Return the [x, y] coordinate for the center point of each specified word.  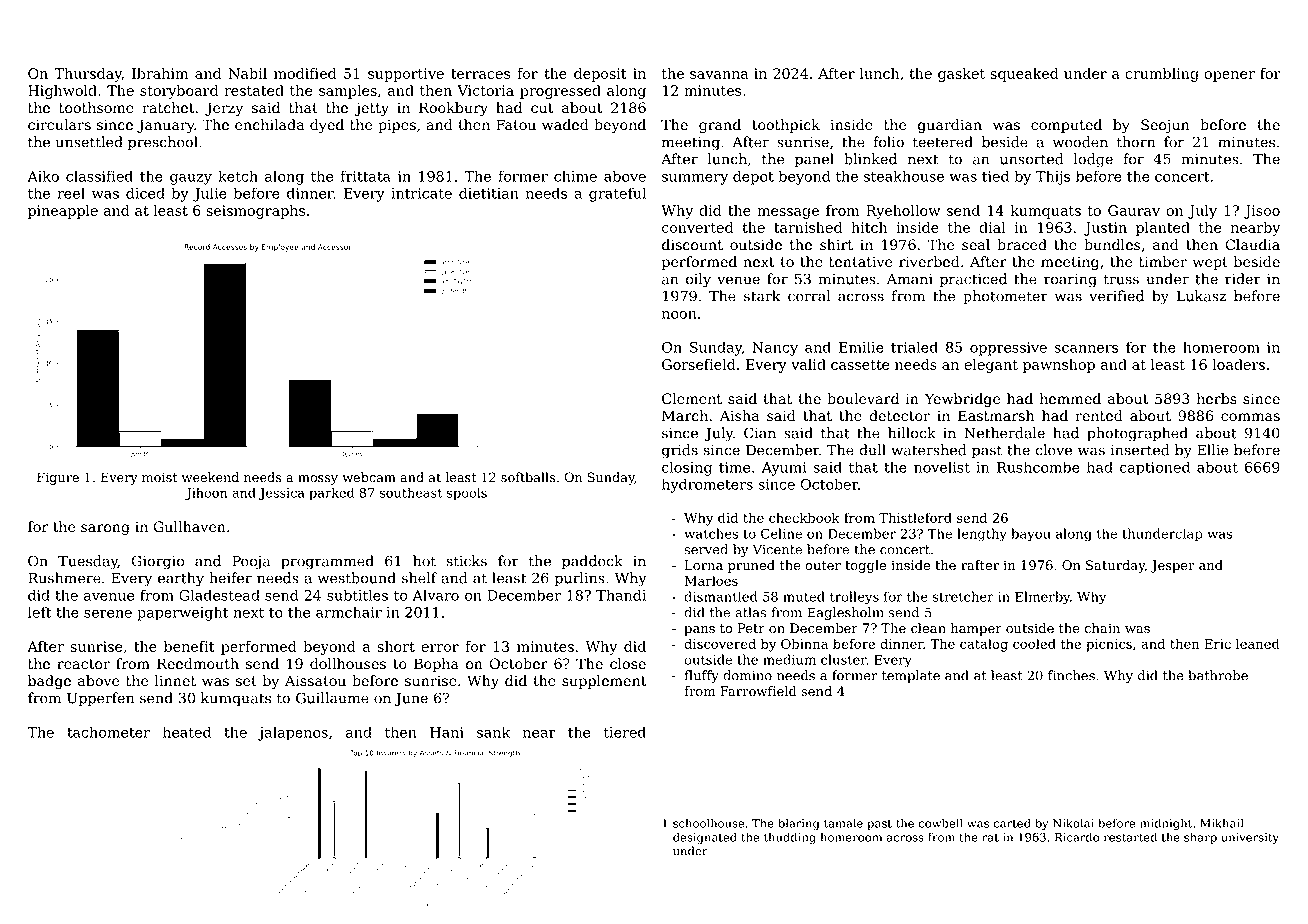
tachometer [108, 732]
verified [1116, 296]
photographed [1137, 434]
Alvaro [435, 595]
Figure [58, 478]
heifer [230, 578]
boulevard [863, 399]
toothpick [786, 126]
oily [698, 280]
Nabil [248, 73]
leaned [1258, 643]
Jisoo [1262, 212]
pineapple [63, 212]
